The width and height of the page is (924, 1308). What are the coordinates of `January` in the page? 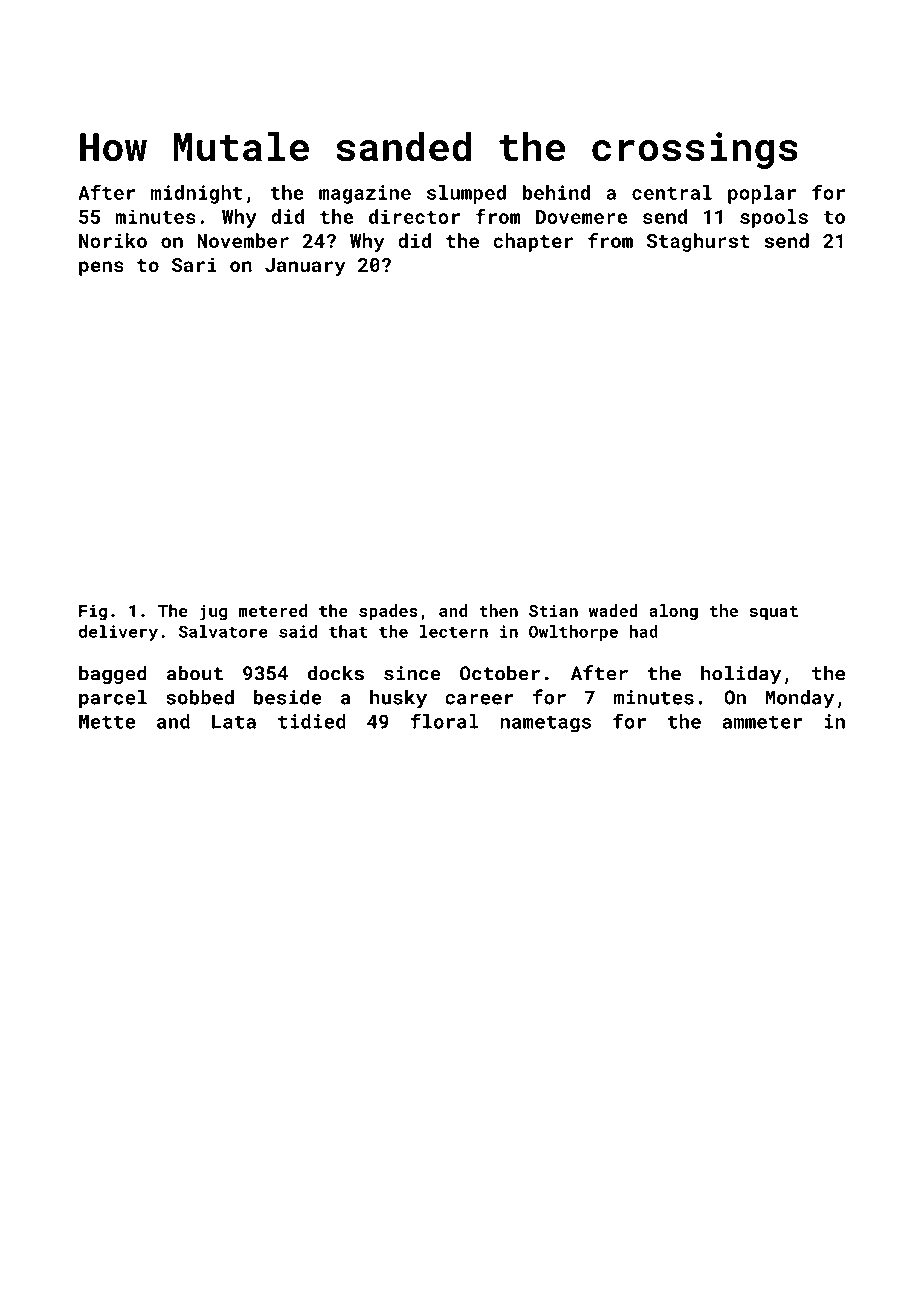 It's located at (305, 267).
